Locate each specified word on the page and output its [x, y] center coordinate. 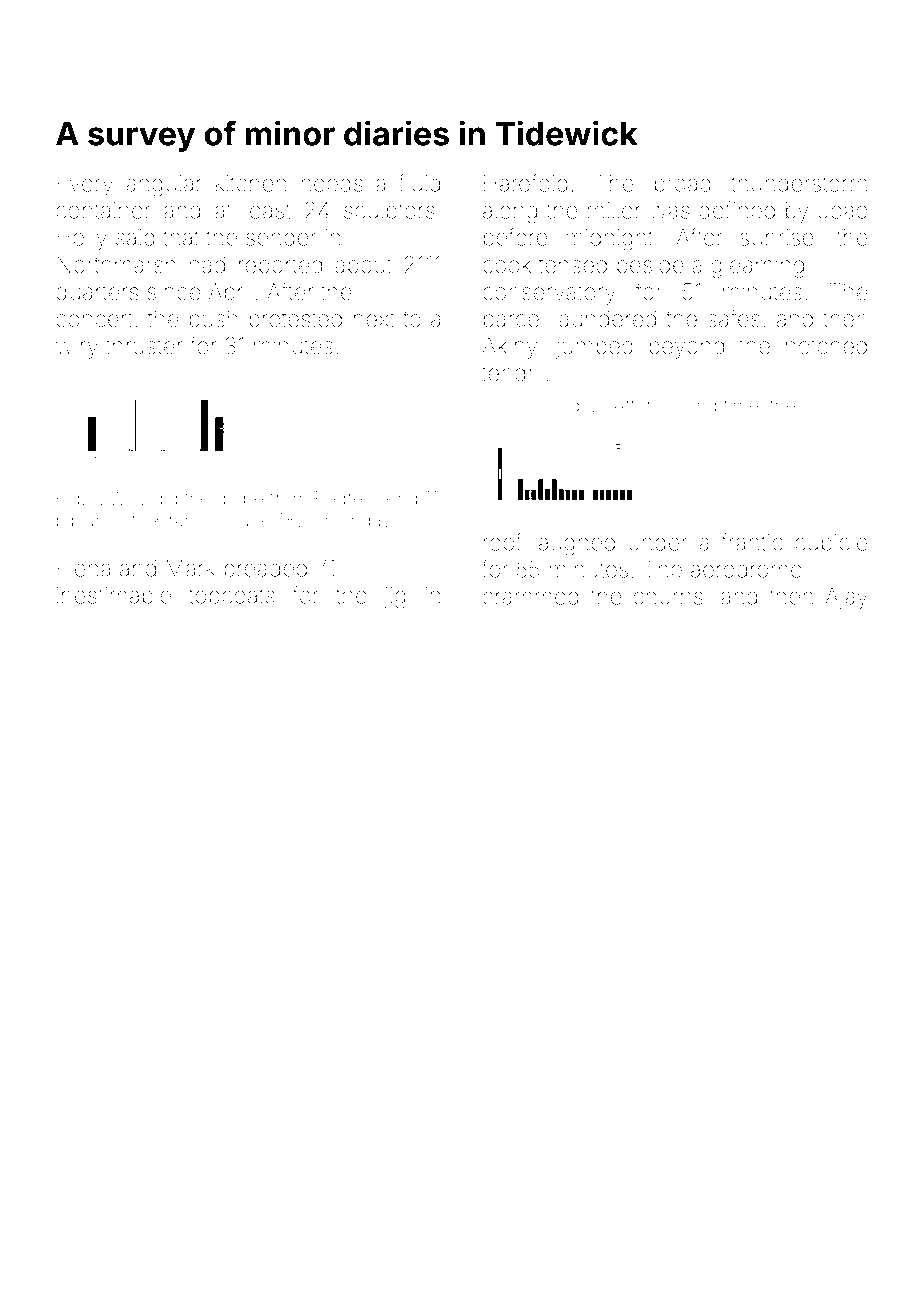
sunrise [777, 237]
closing [687, 407]
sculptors [389, 212]
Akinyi [511, 348]
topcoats [232, 598]
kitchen [251, 183]
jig [395, 598]
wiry [77, 348]
